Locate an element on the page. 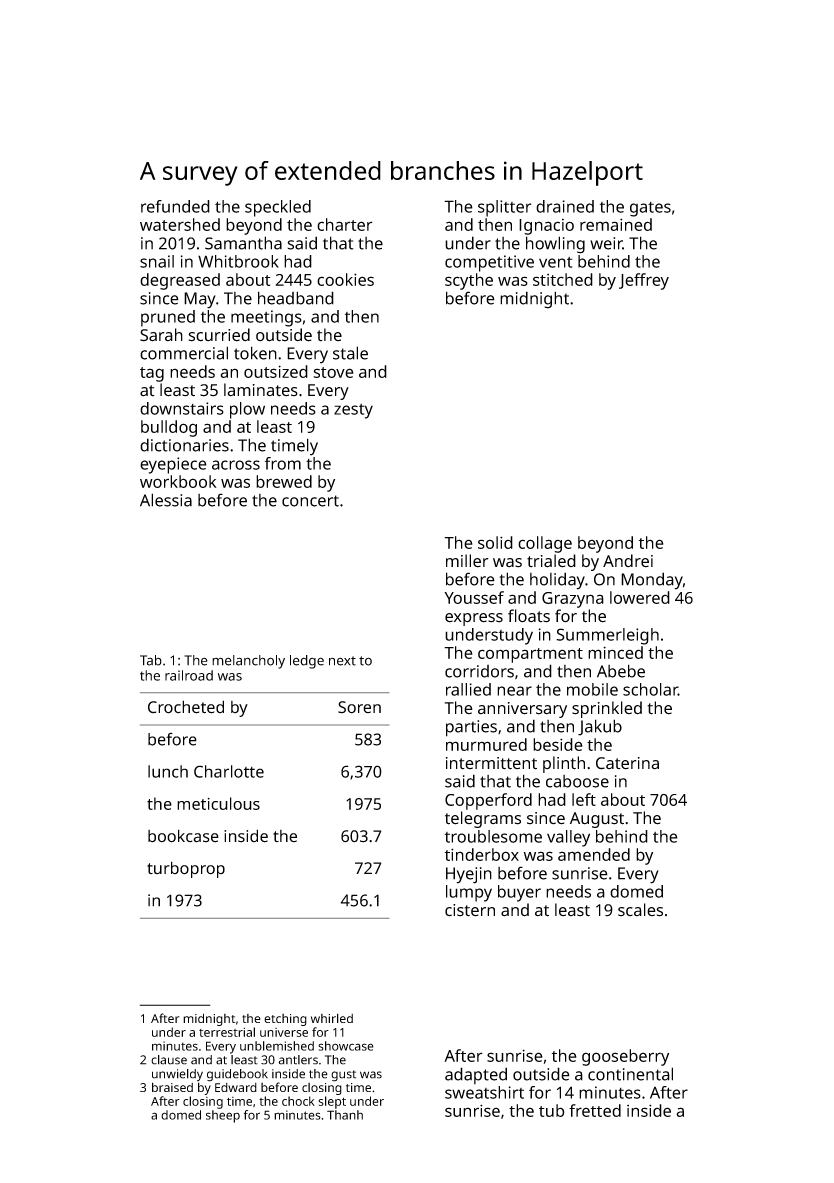 The image size is (834, 1183). scythe is located at coordinates (469, 281).
